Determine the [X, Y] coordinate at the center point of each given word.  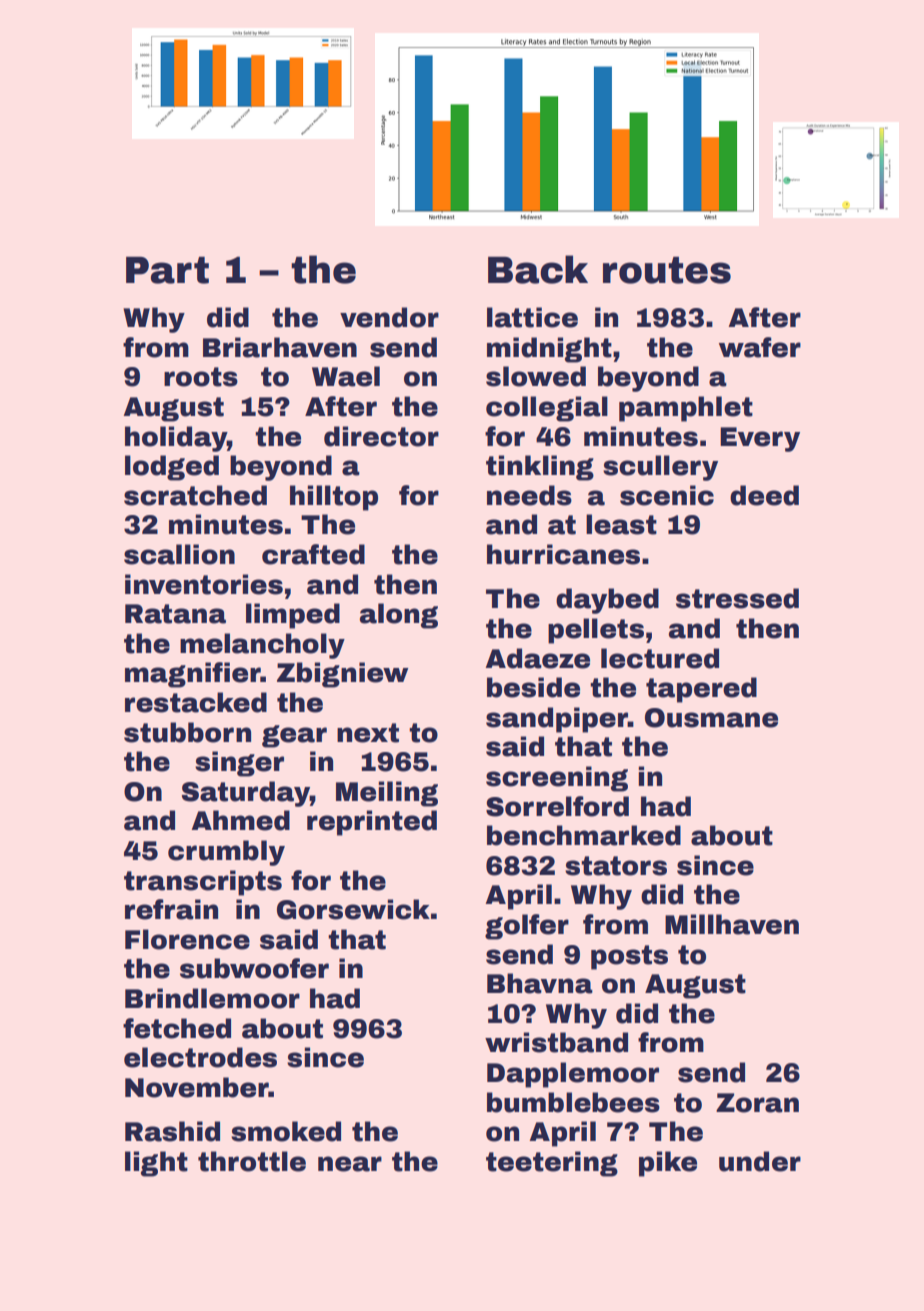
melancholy [262, 646]
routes [667, 270]
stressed [737, 598]
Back [538, 269]
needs [529, 495]
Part [167, 270]
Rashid [172, 1131]
